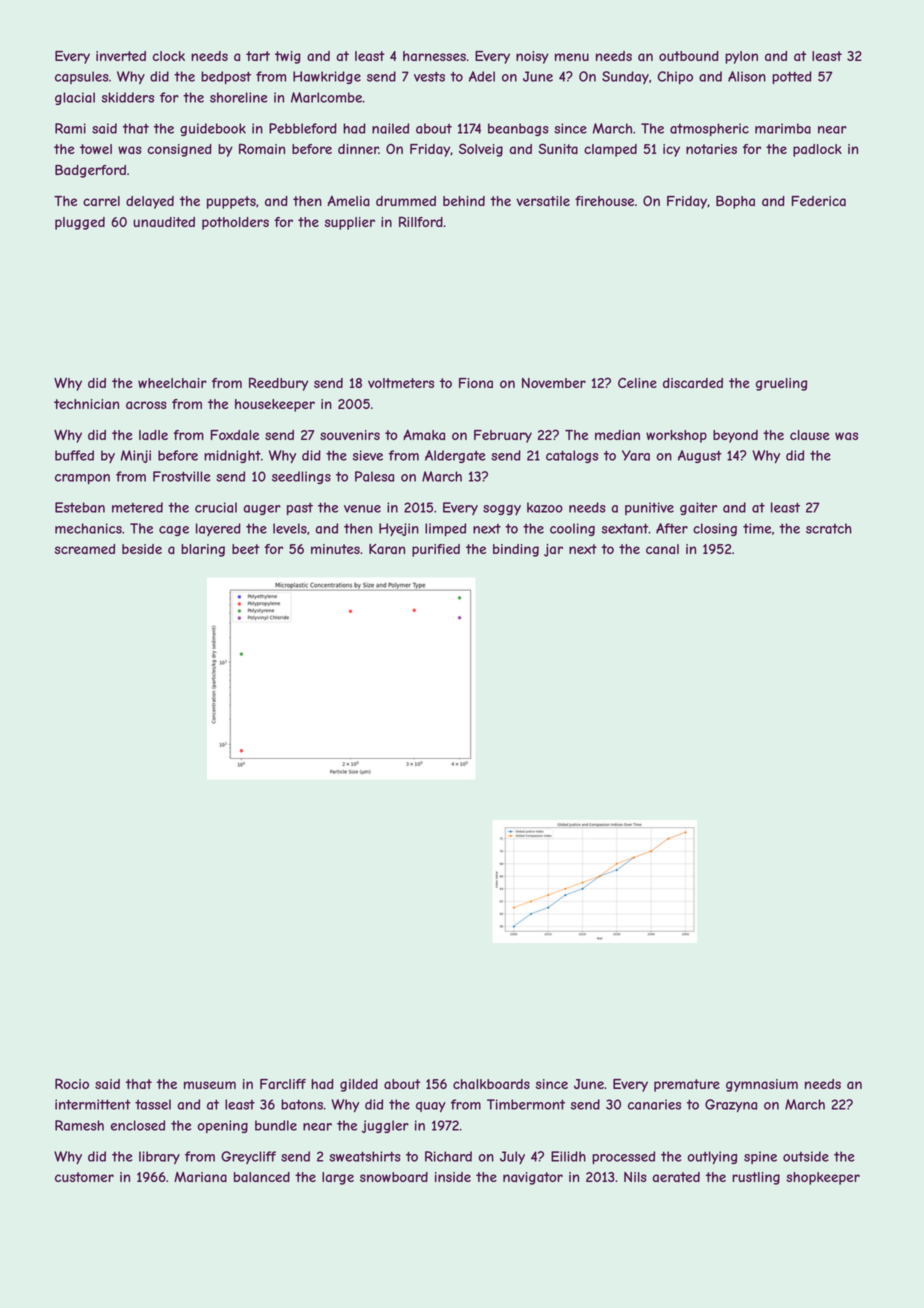 The width and height of the image is (924, 1308). What do you see at coordinates (216, 507) in the image?
I see `crucial` at bounding box center [216, 507].
